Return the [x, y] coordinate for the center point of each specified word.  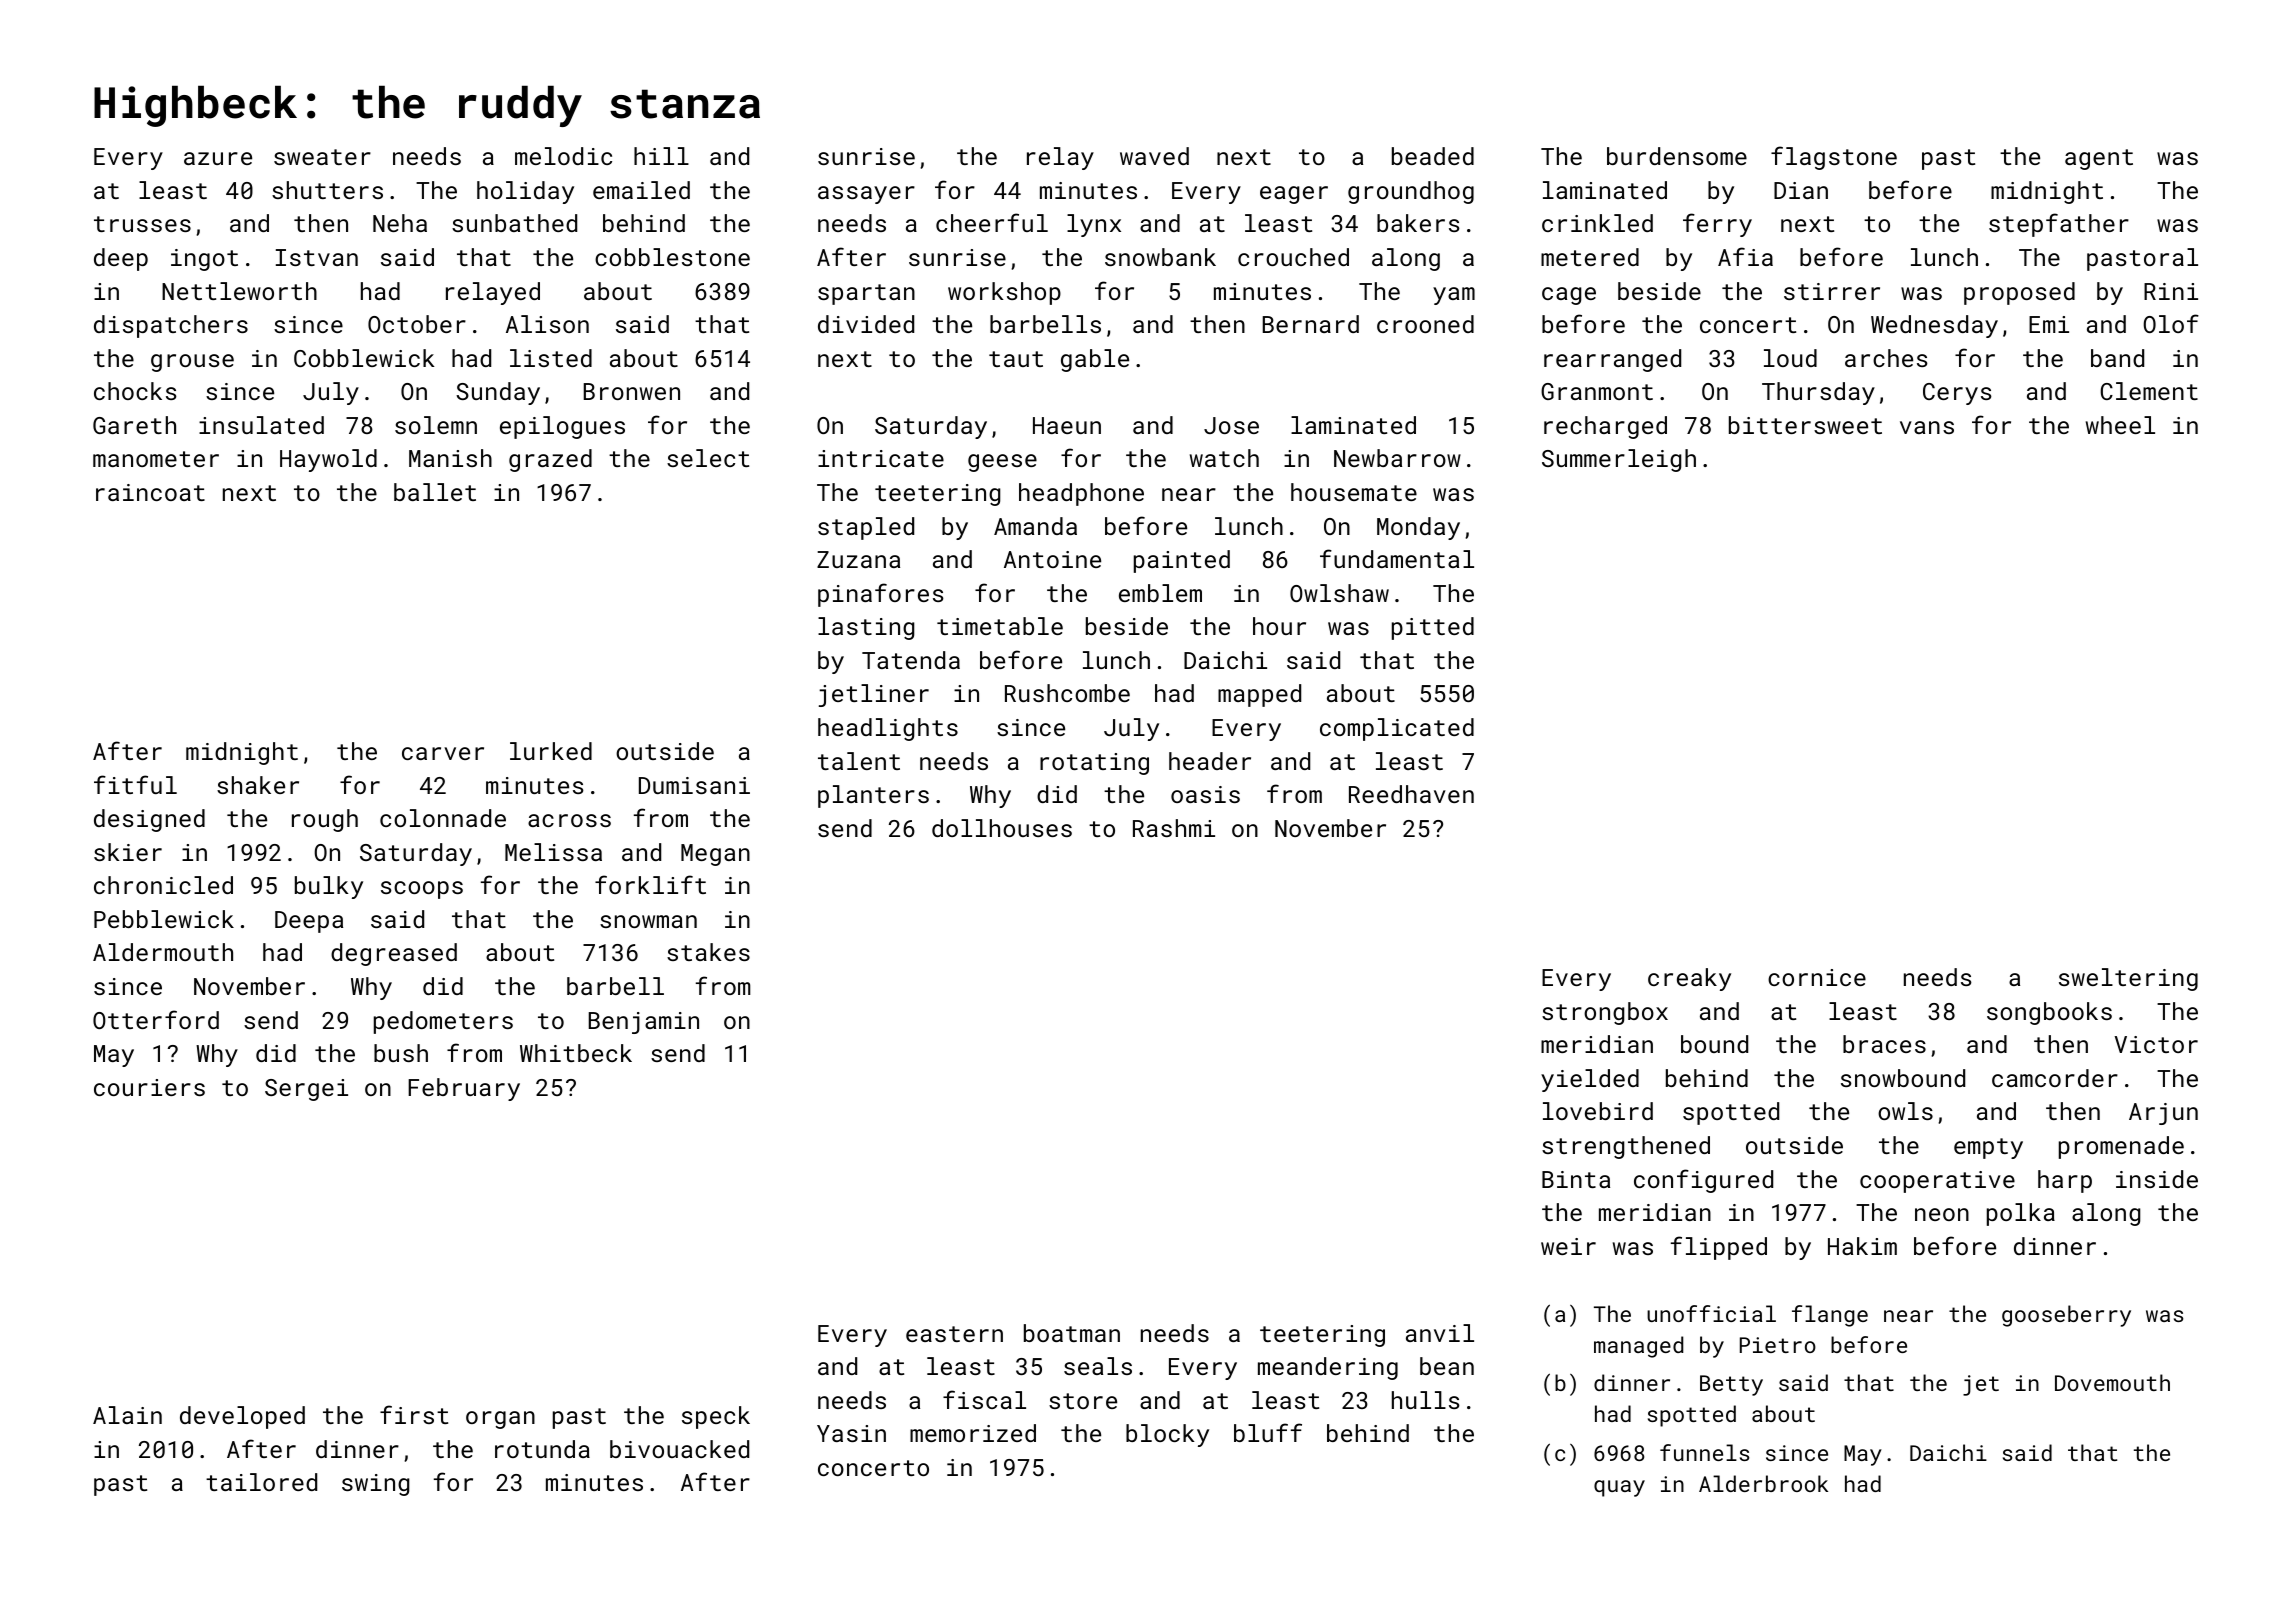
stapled [866, 528]
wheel [2120, 425]
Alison [547, 324]
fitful [135, 784]
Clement [2149, 391]
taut [1016, 359]
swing [375, 1485]
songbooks [2049, 1013]
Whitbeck [576, 1053]
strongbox [1605, 1013]
